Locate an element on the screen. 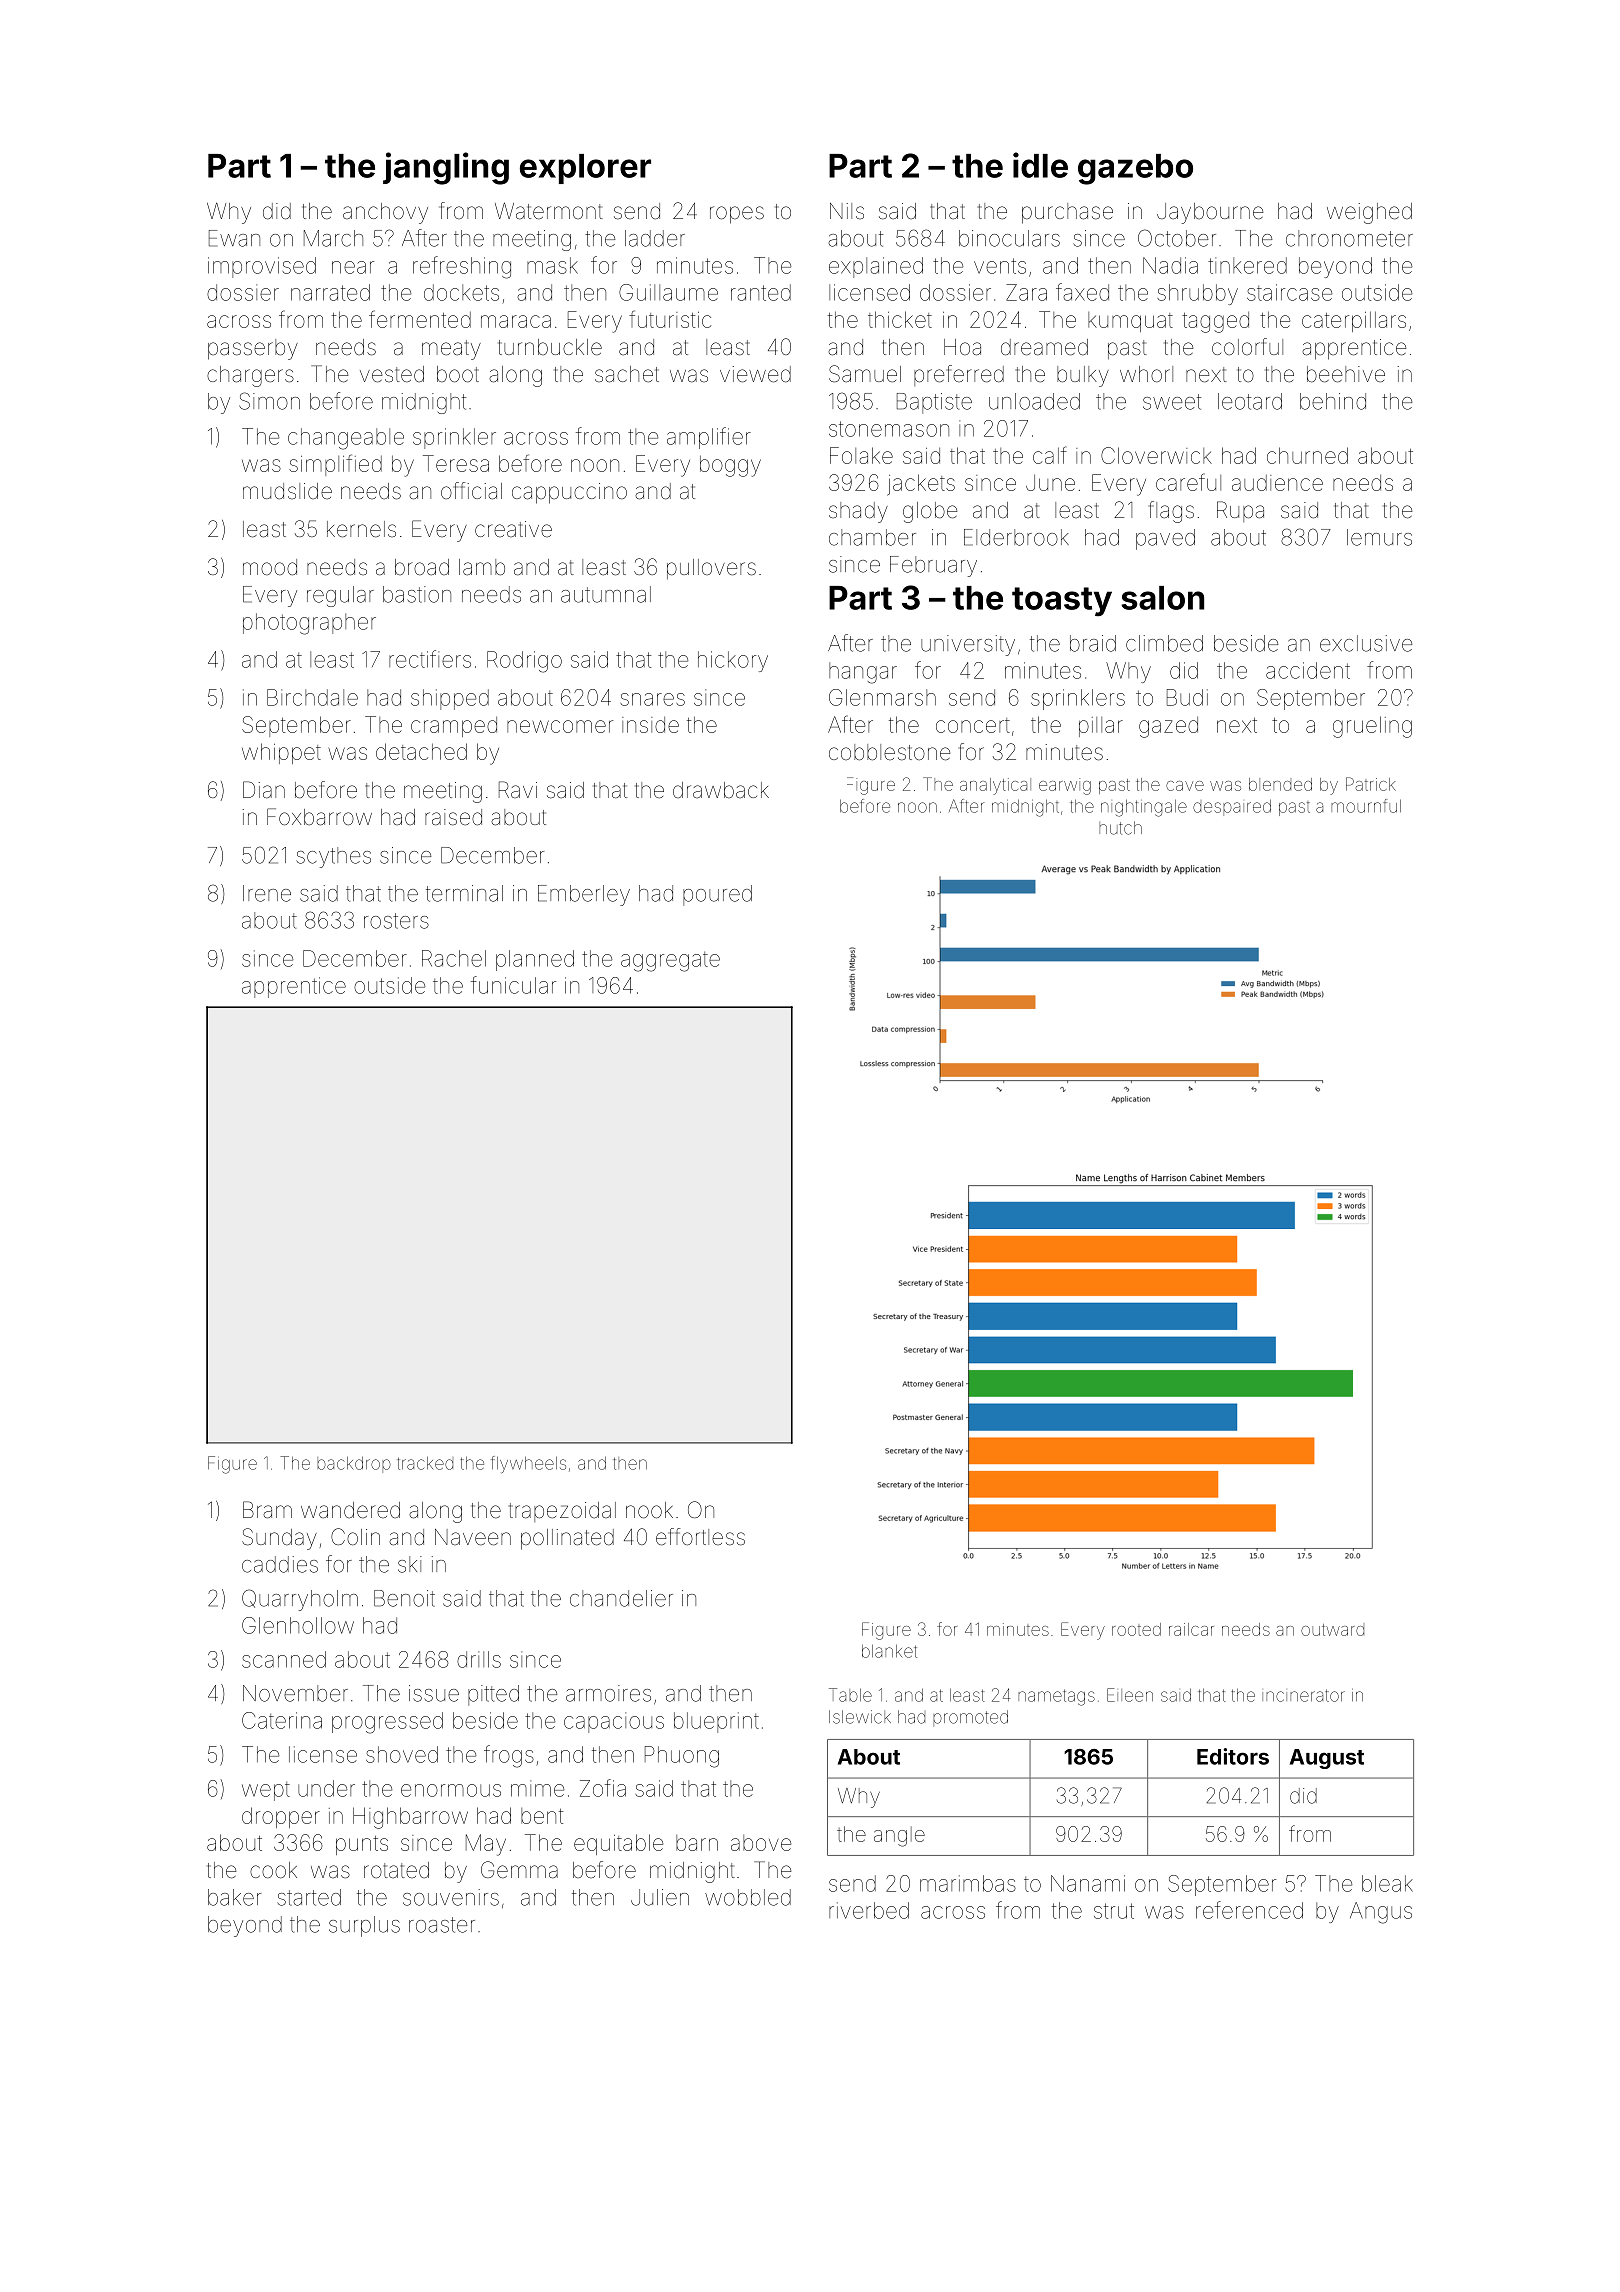 The image size is (1620, 2292). narrated is located at coordinates (330, 292).
